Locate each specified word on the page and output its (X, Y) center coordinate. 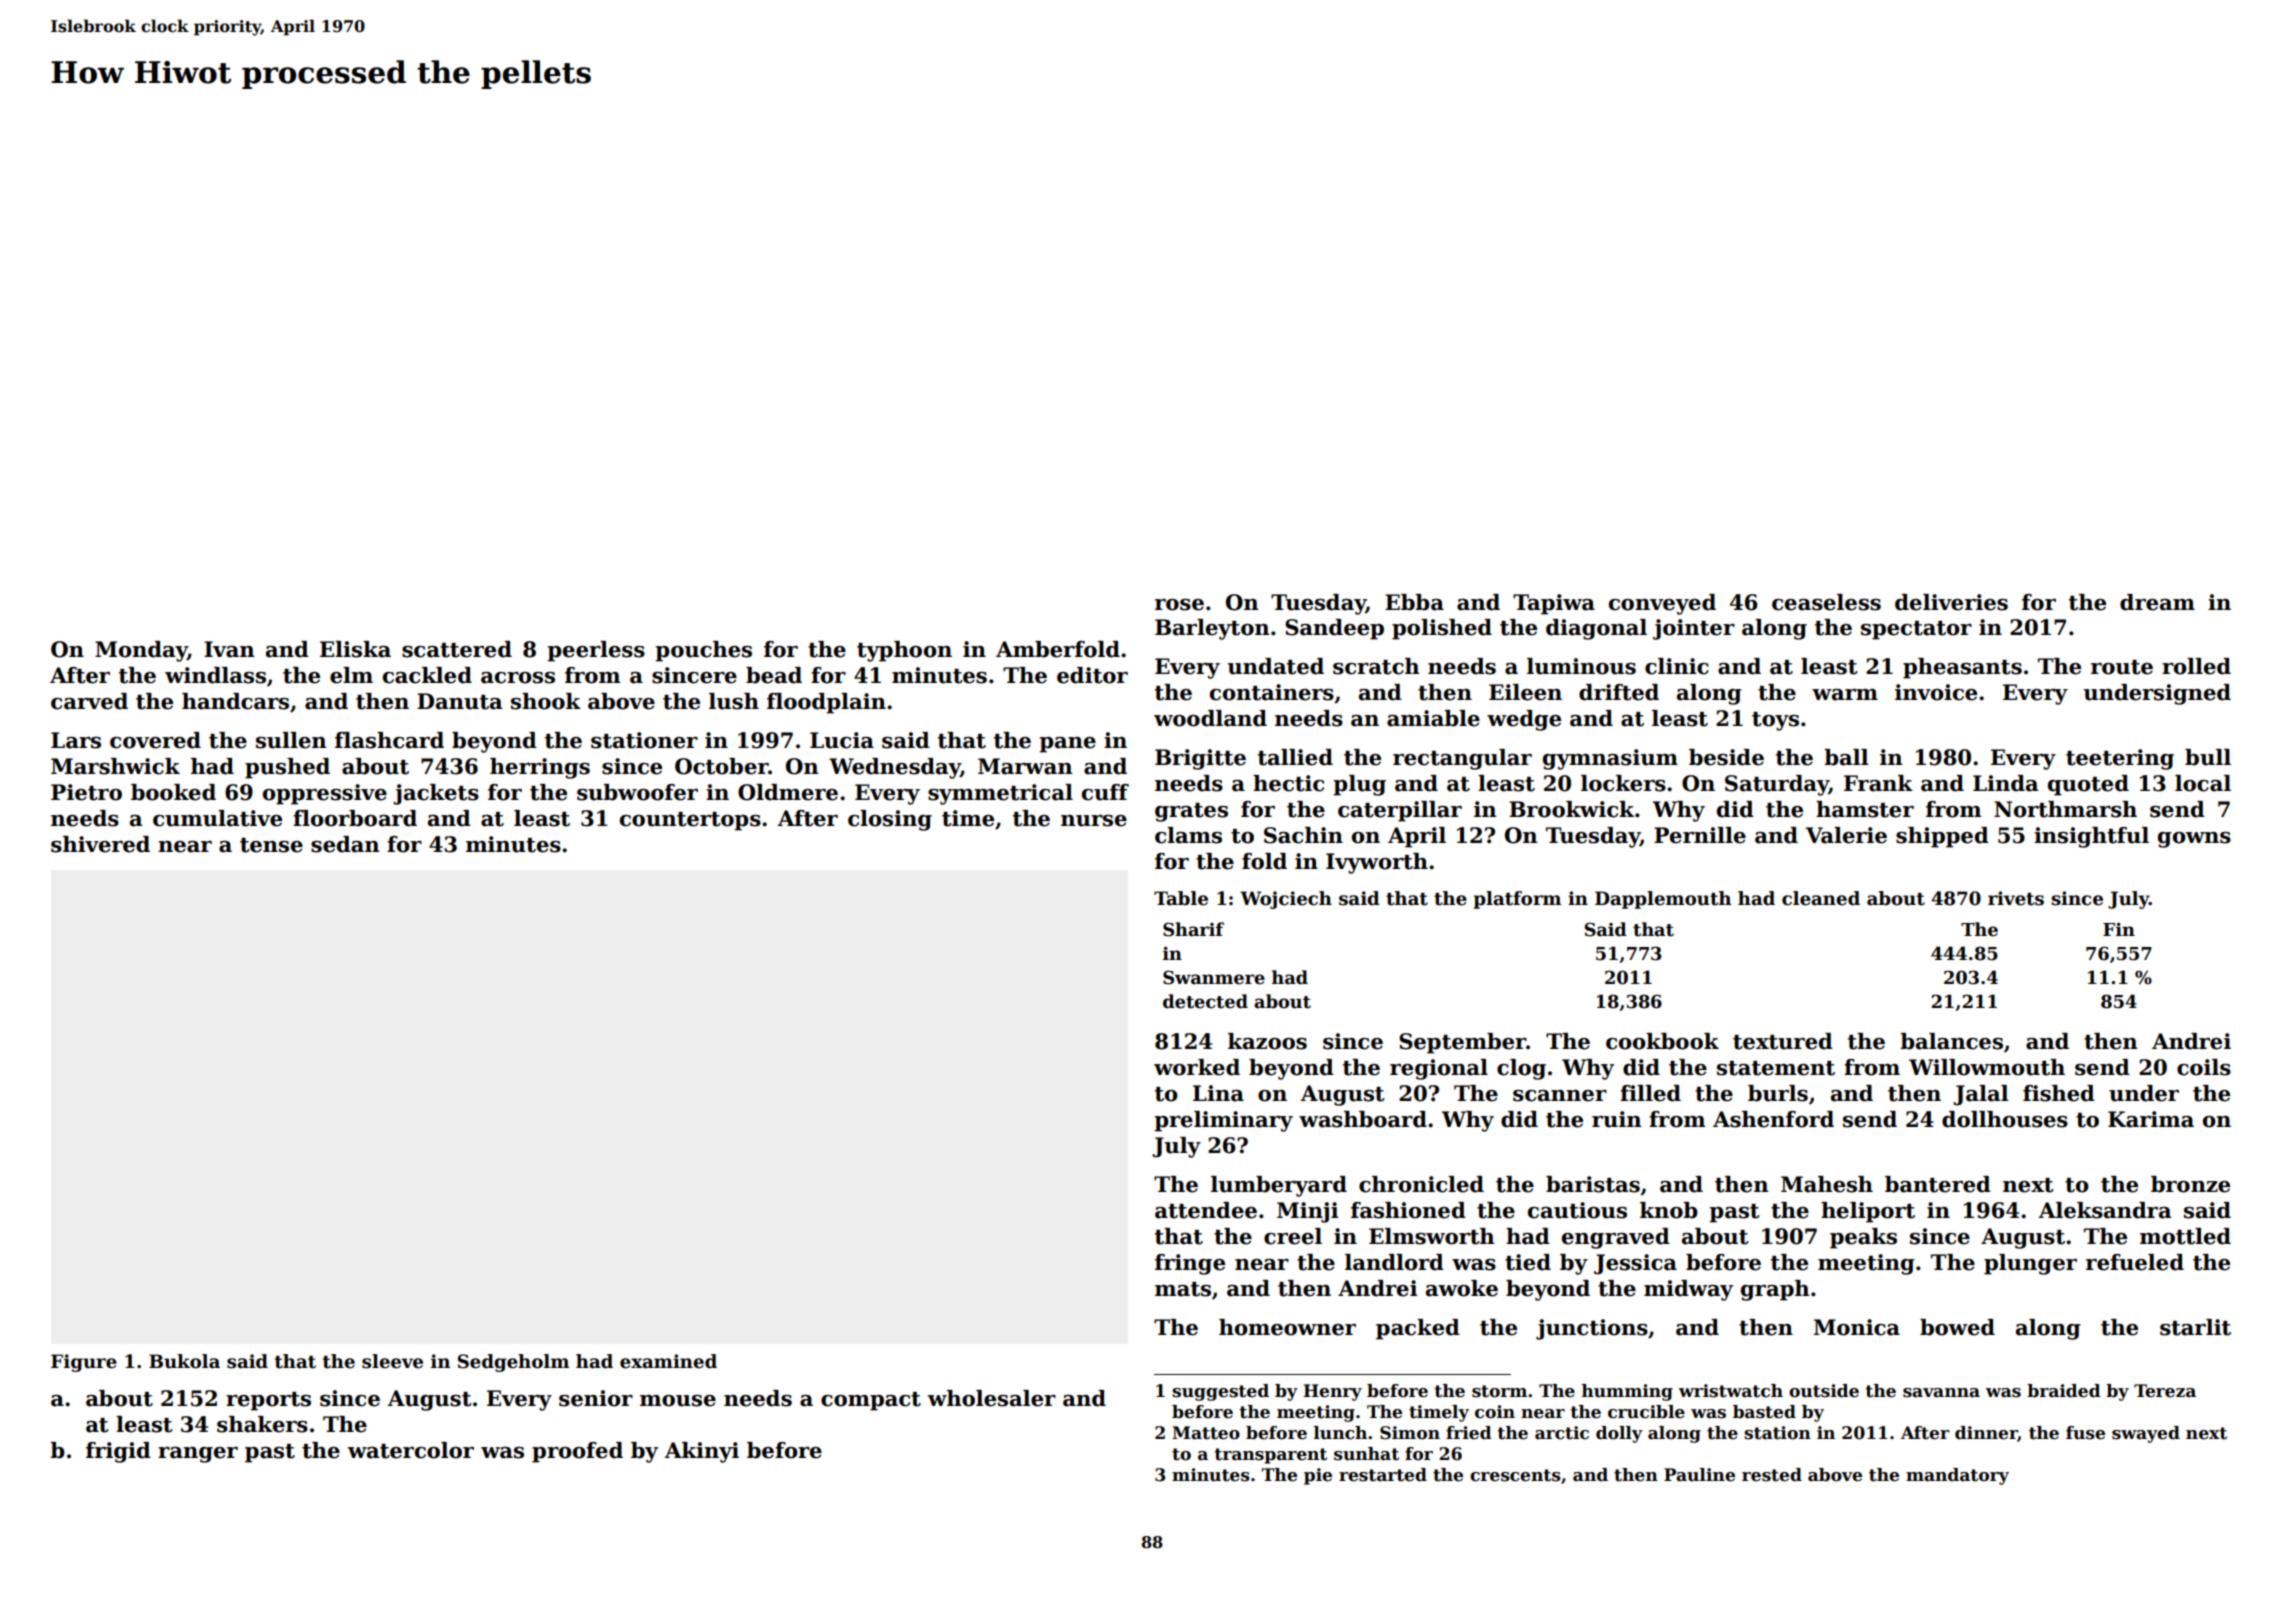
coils (2204, 1067)
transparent (1270, 1456)
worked (1197, 1067)
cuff (1105, 792)
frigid (118, 1452)
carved (89, 701)
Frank (1878, 783)
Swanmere (1214, 977)
